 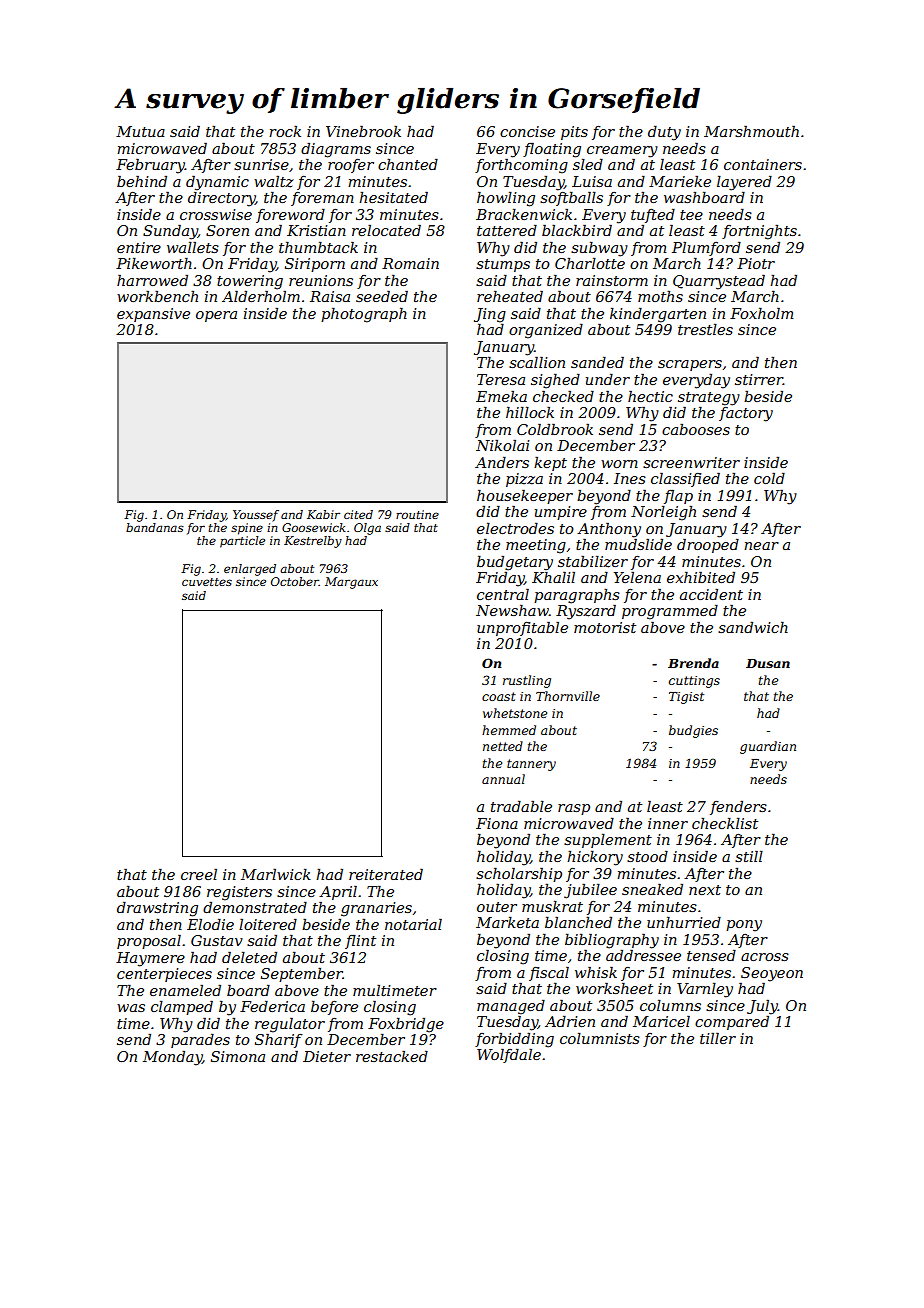 I want to click on next, so click(x=705, y=890).
